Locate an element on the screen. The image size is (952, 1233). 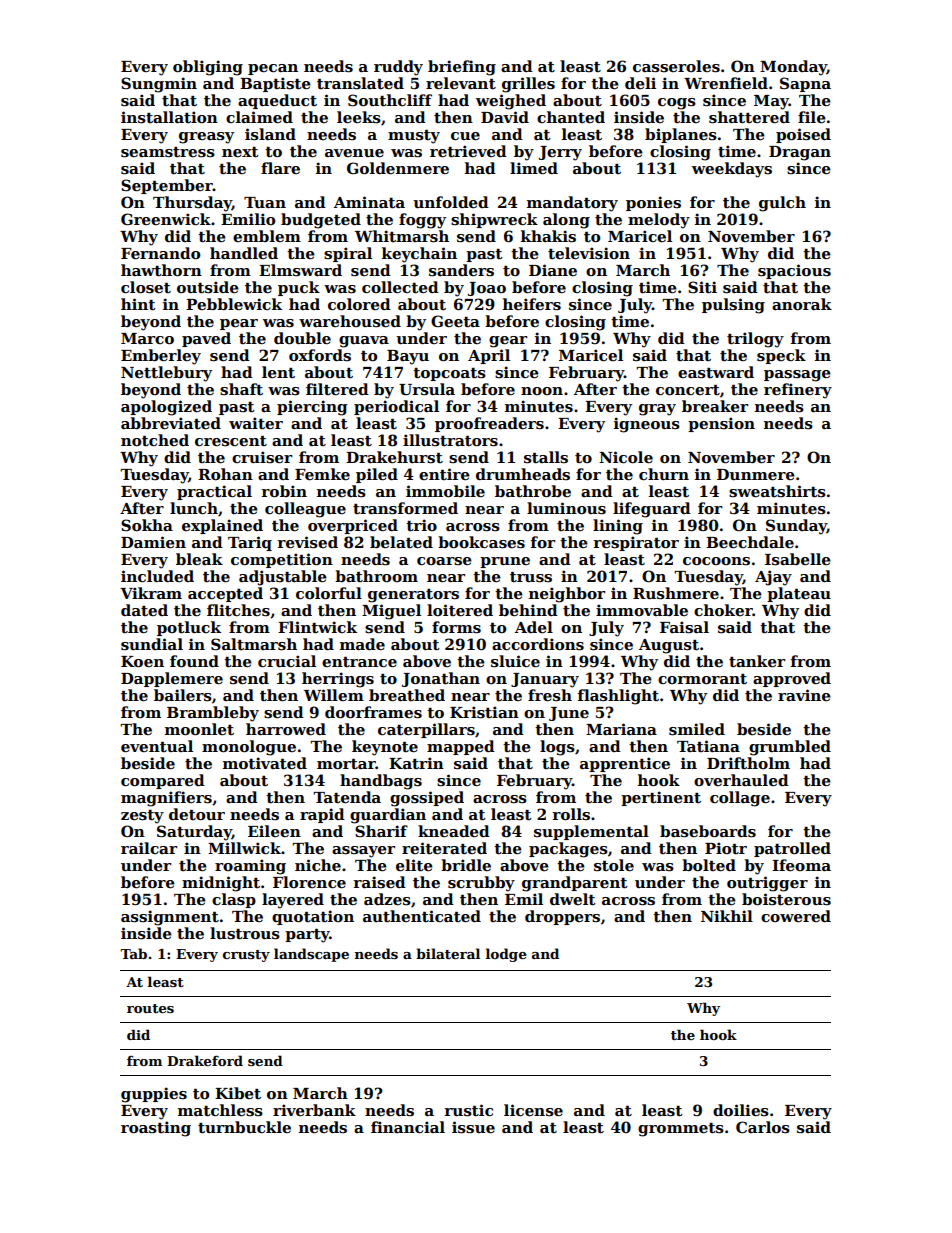
Southcliff is located at coordinates (390, 100).
